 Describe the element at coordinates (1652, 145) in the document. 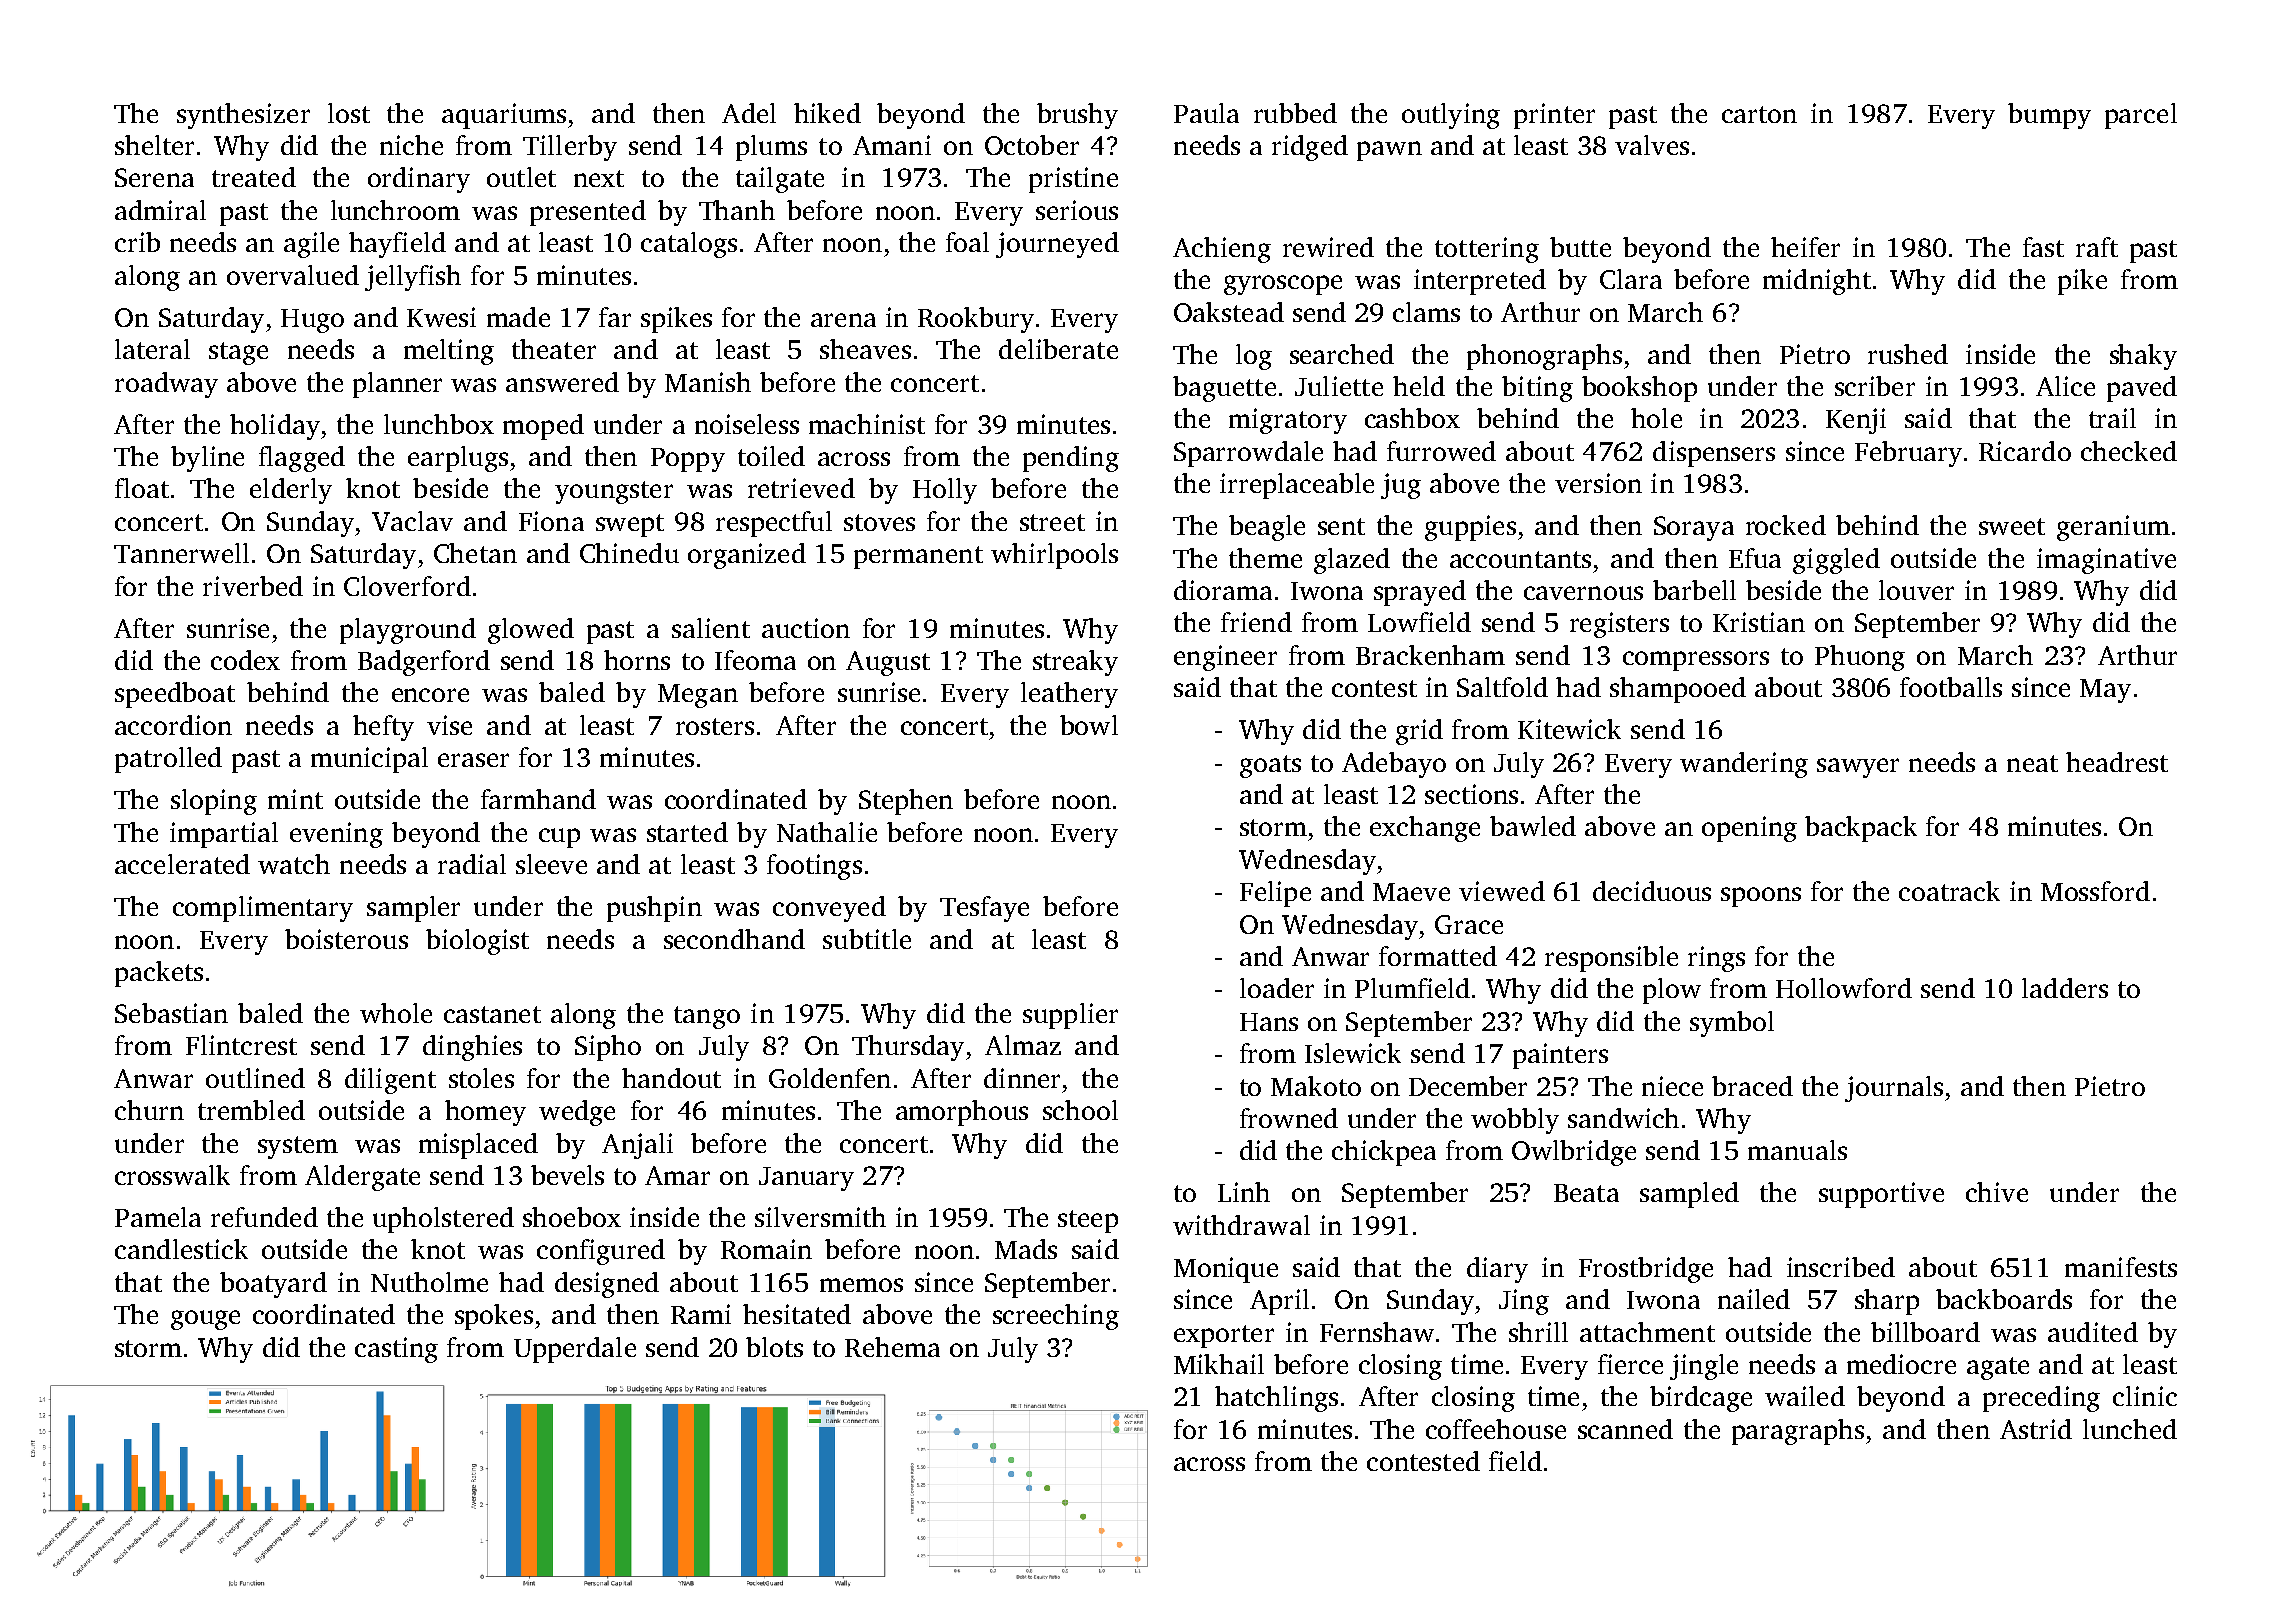

I see `valves` at that location.
